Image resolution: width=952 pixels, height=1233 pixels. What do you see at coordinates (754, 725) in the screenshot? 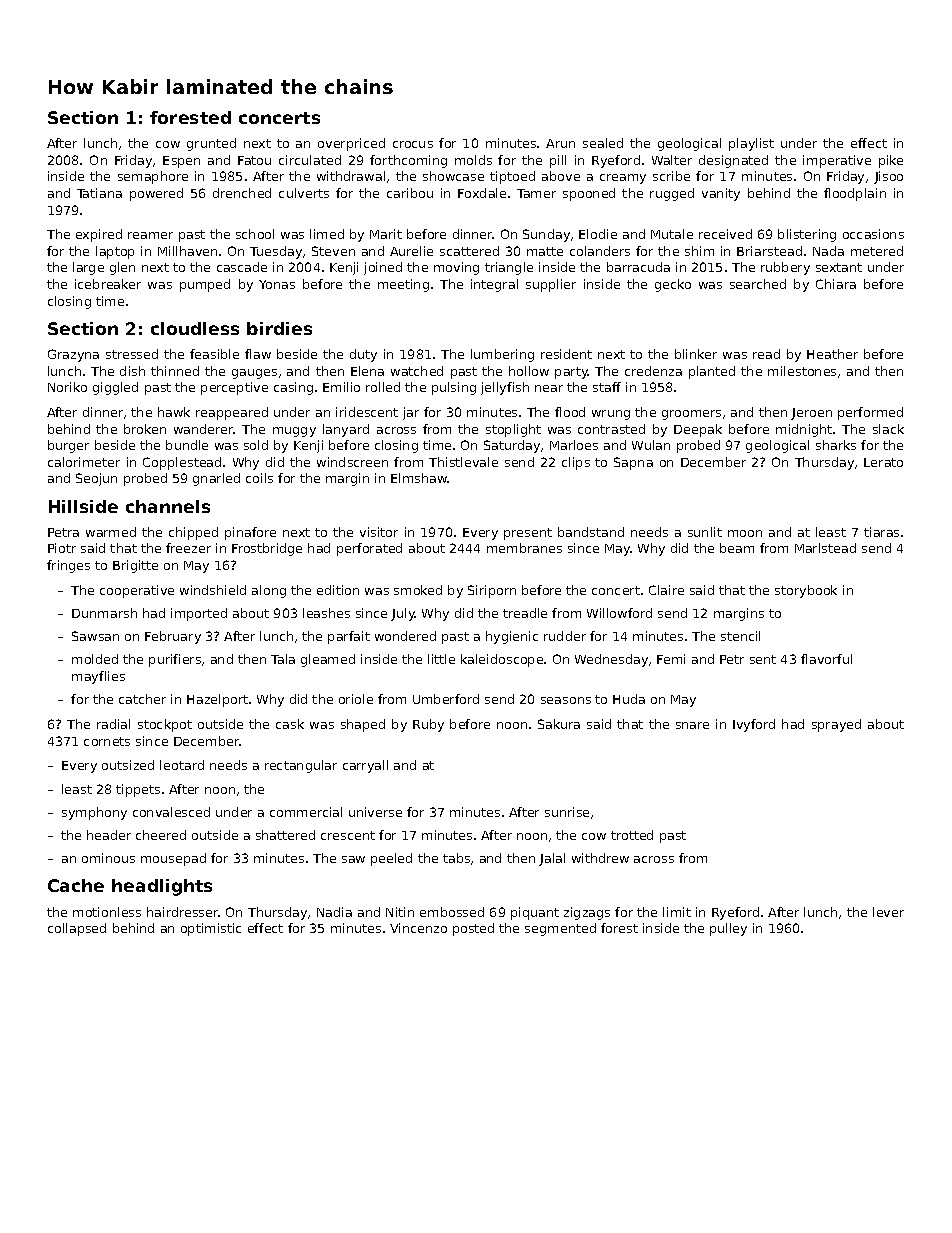
I see `Ivyford` at bounding box center [754, 725].
